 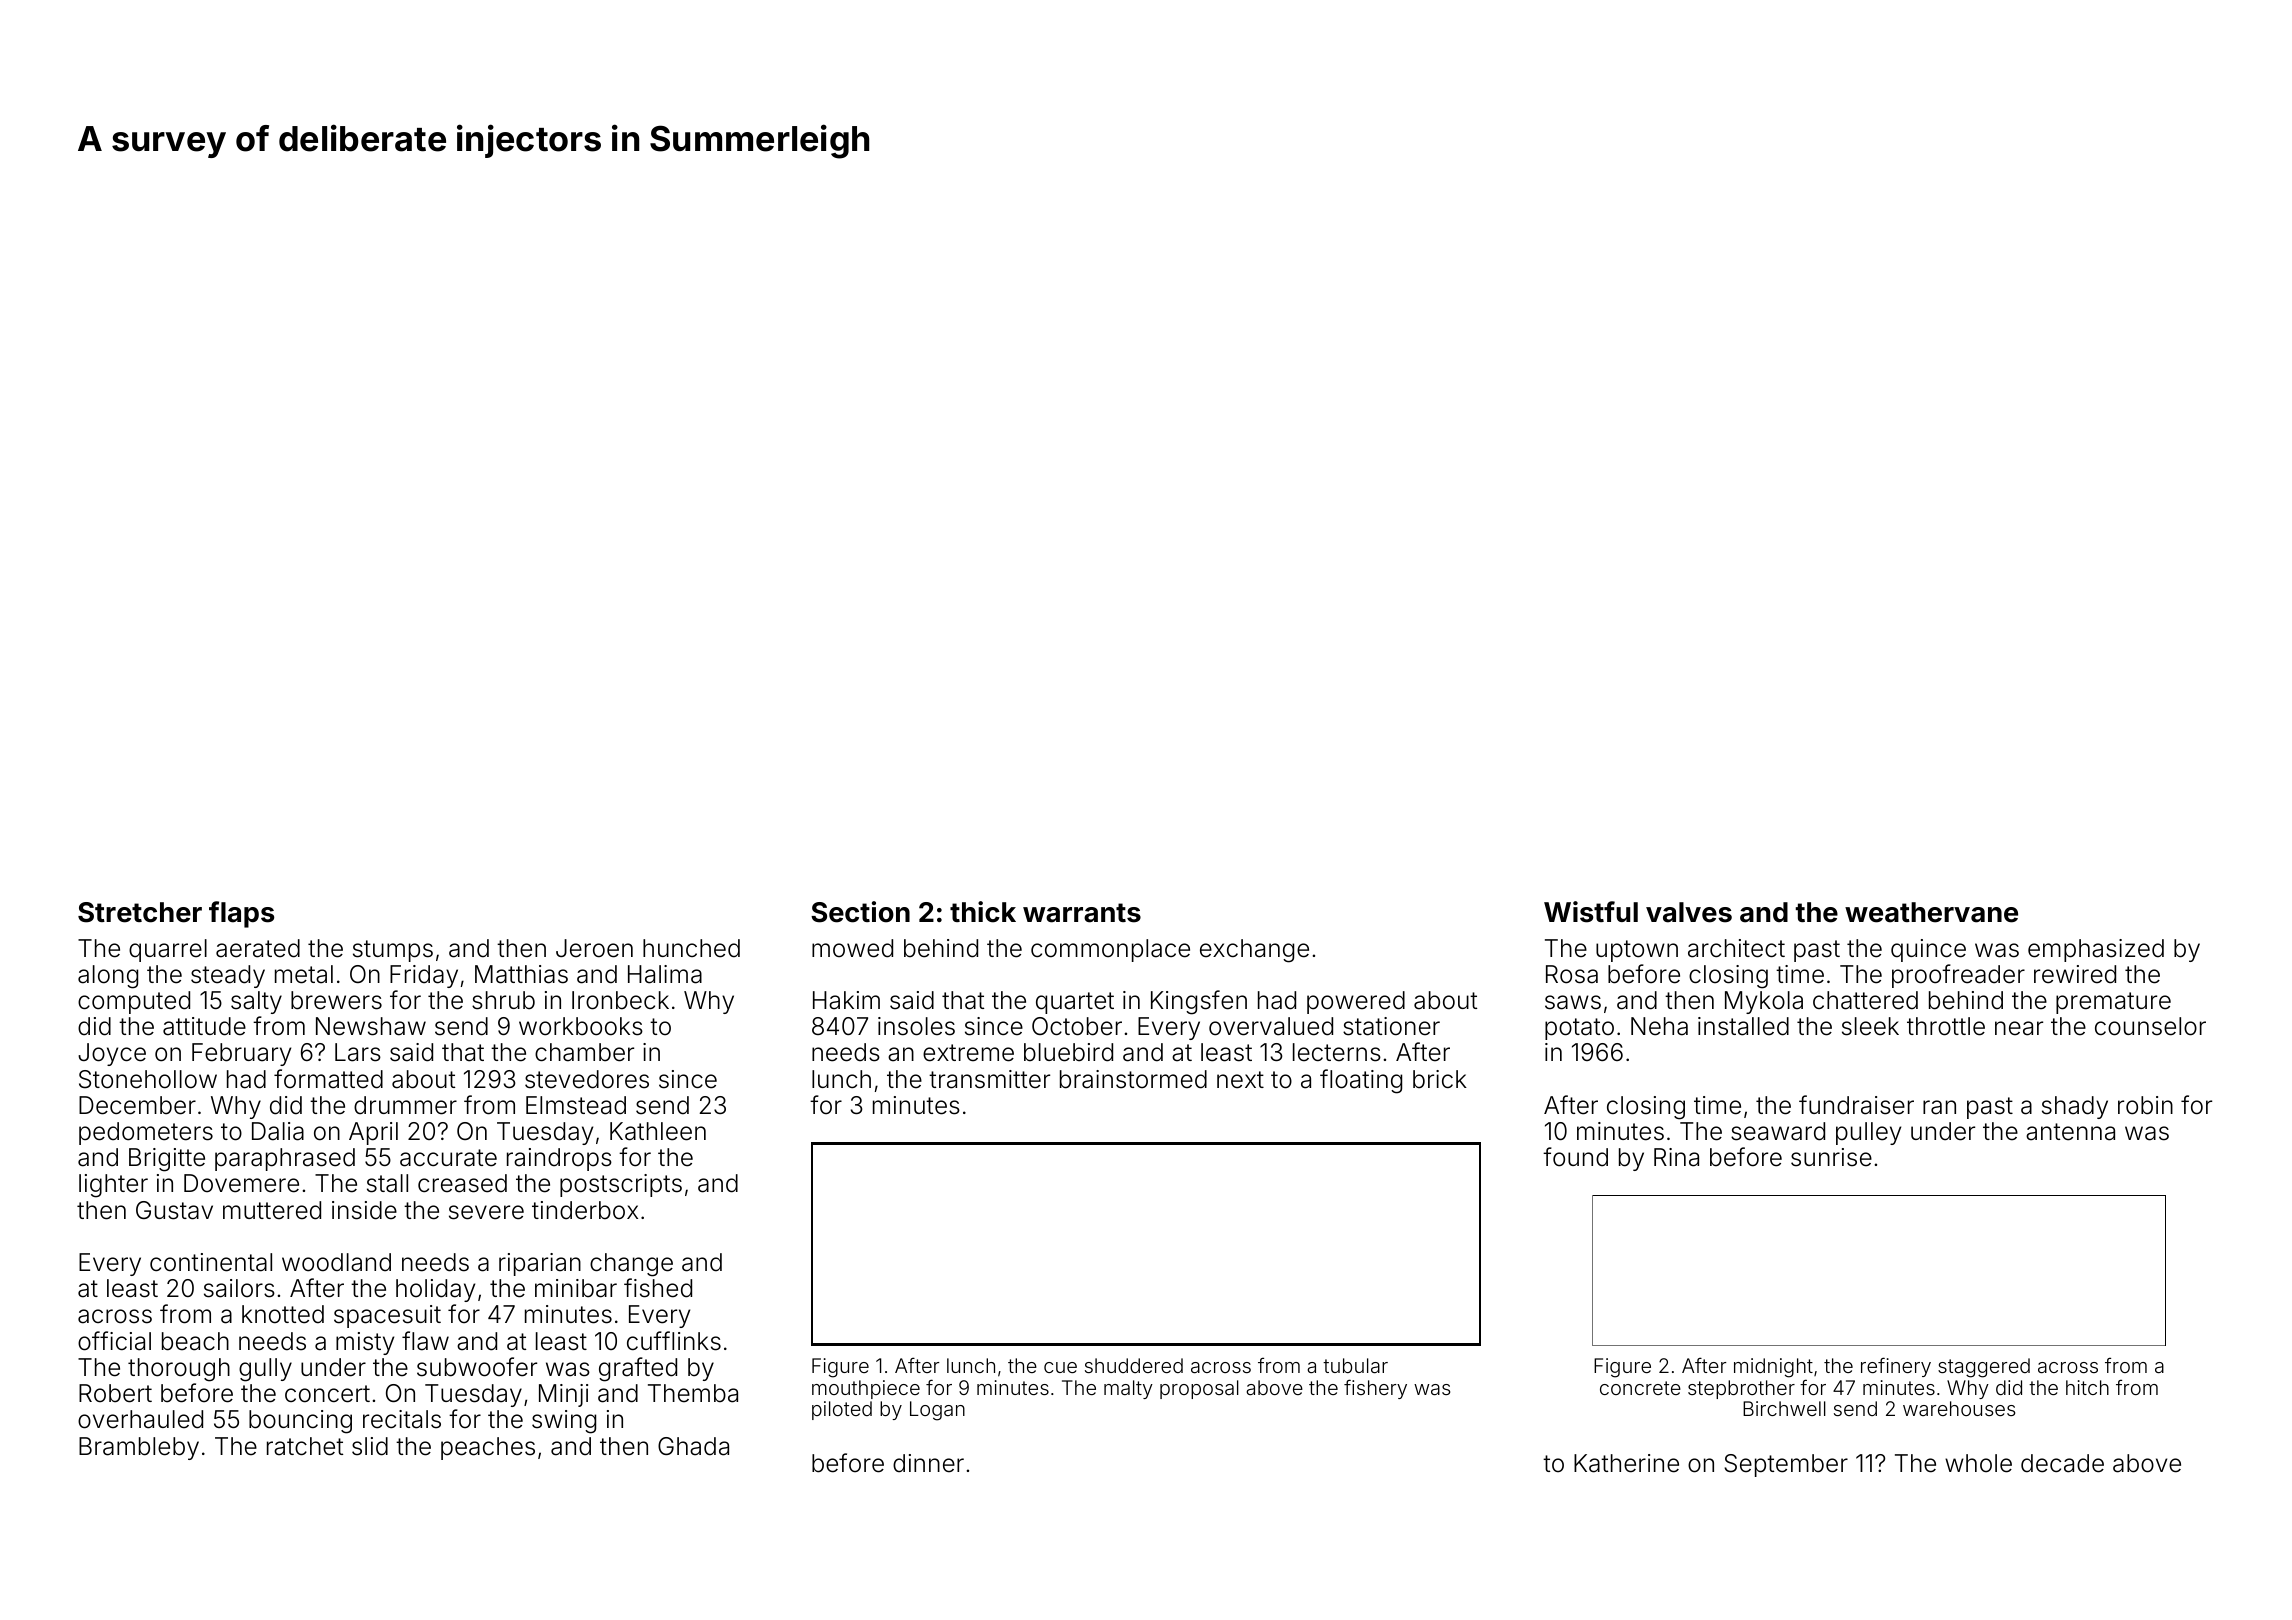 What do you see at coordinates (1199, 1002) in the image?
I see `Kingsfen` at bounding box center [1199, 1002].
